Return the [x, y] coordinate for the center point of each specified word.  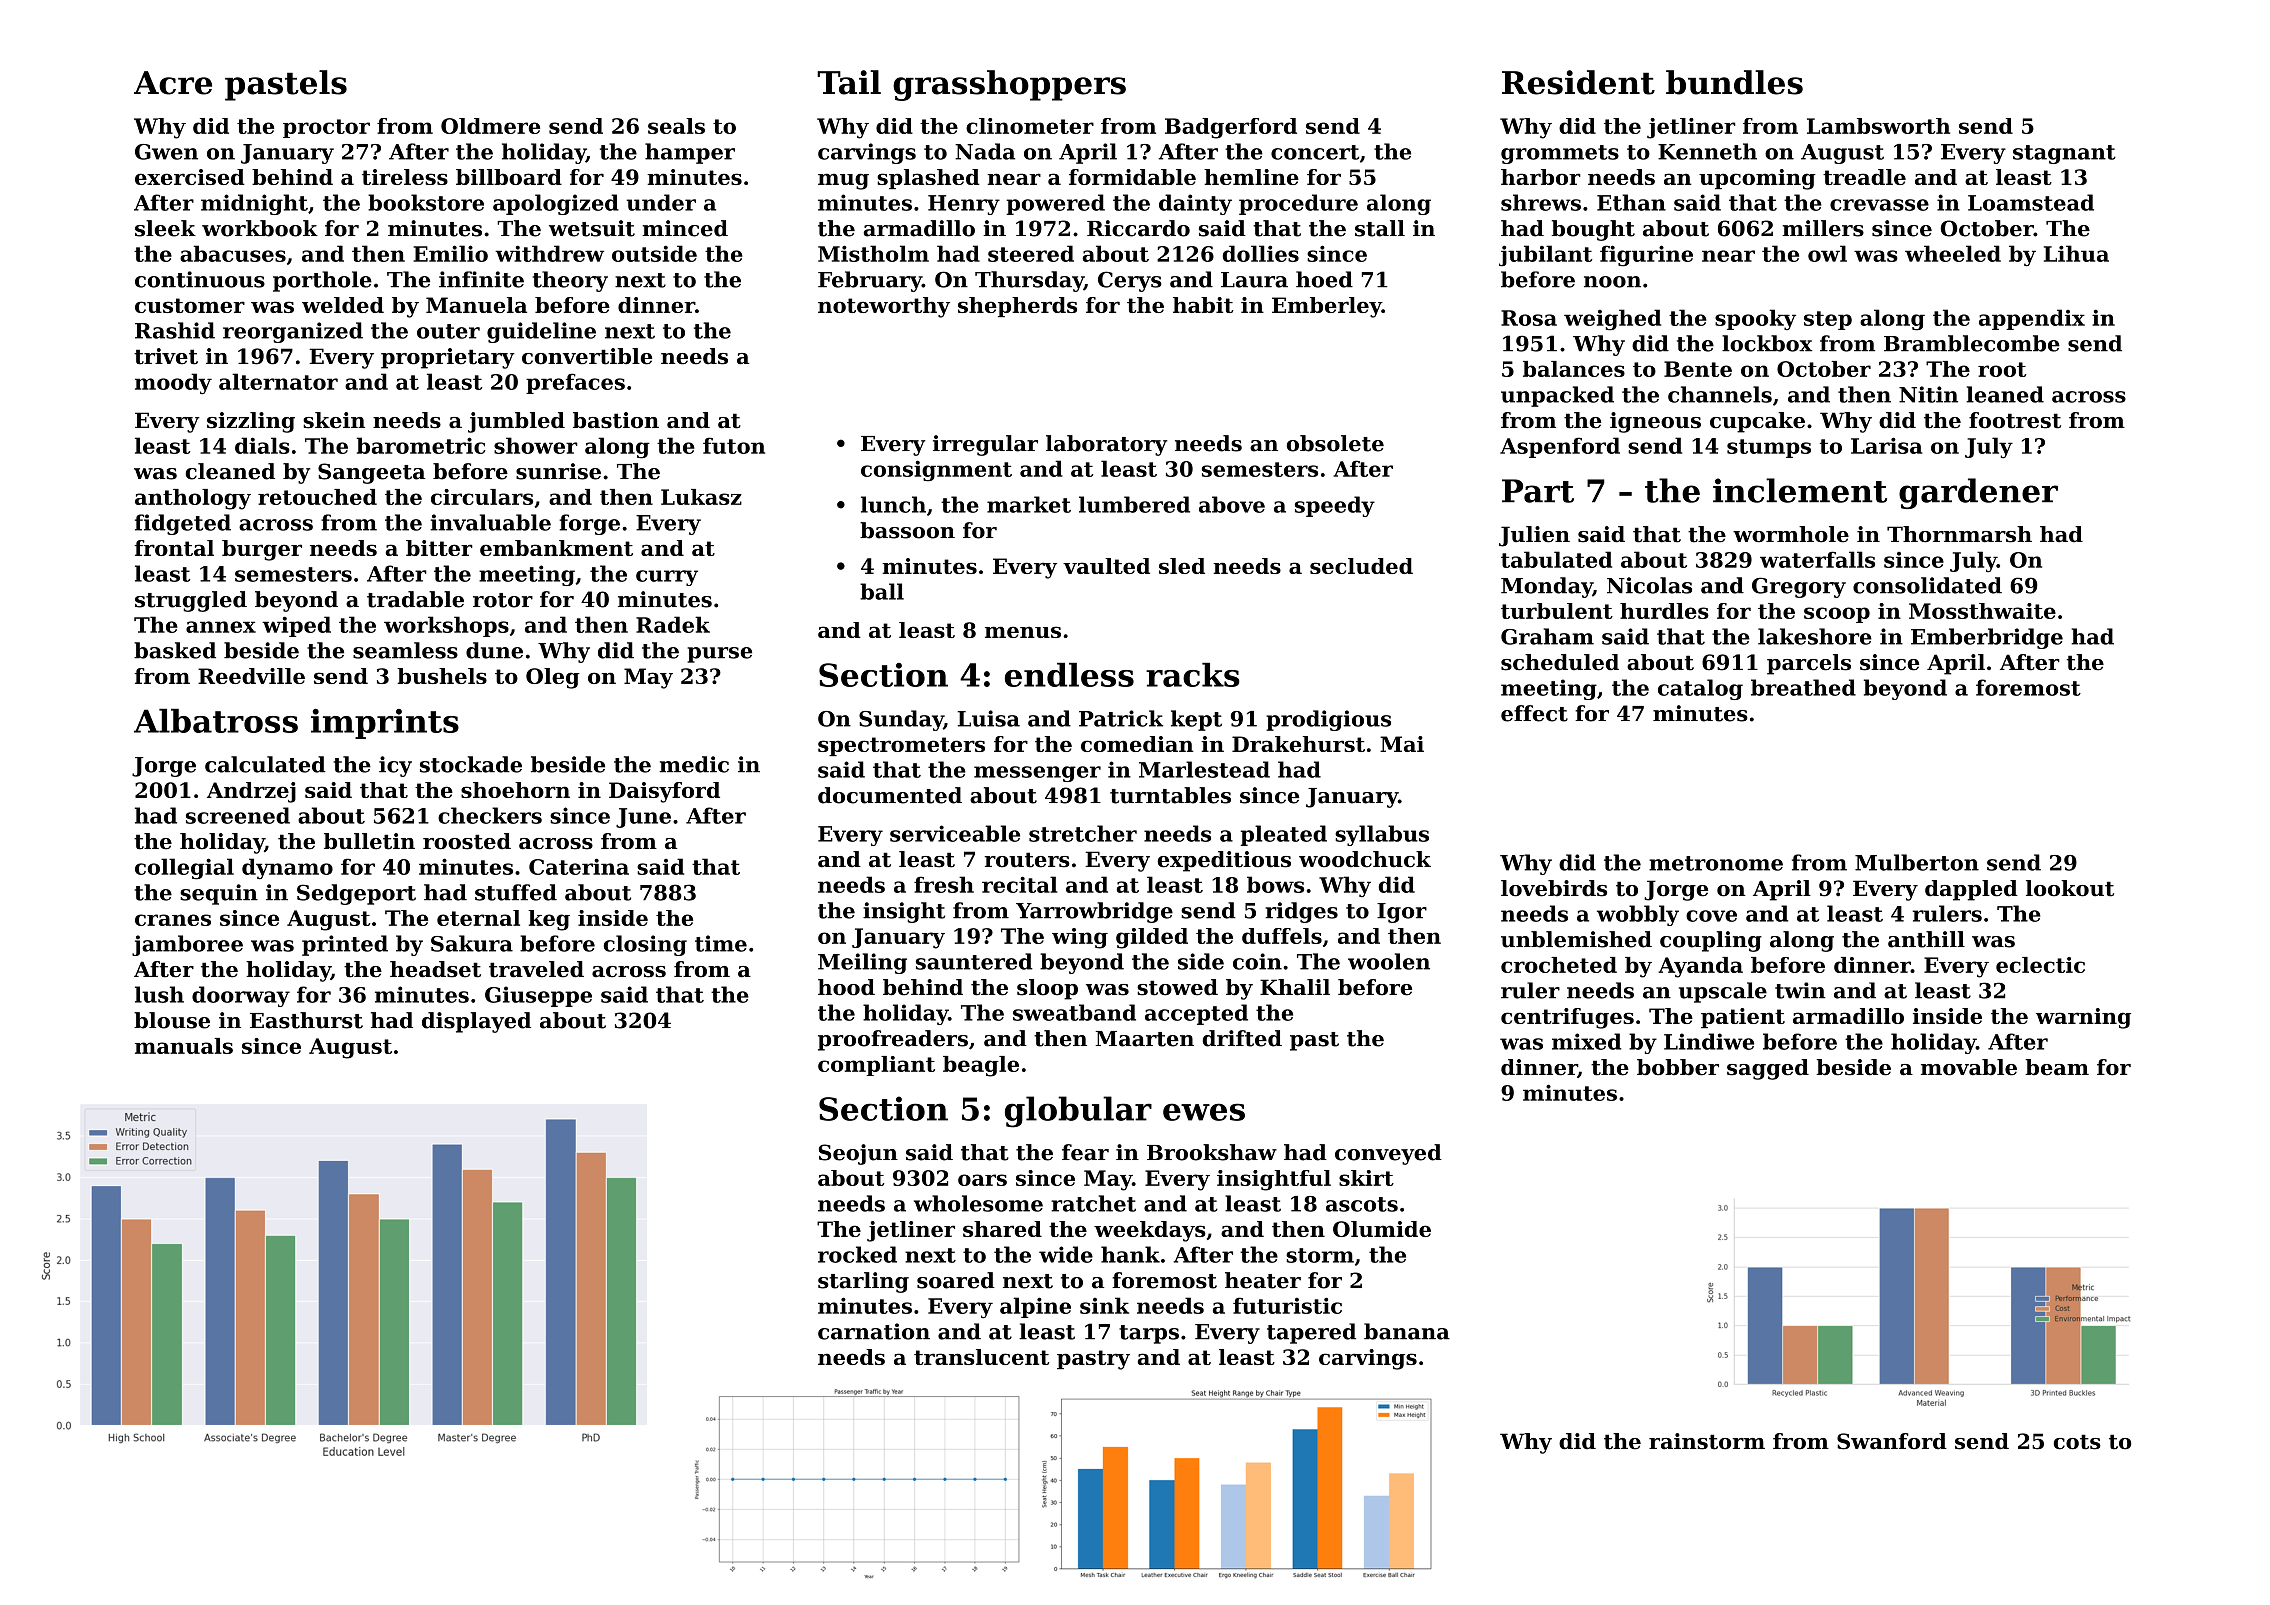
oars [982, 1180]
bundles [1734, 82]
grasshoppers [1009, 85]
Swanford [1892, 1441]
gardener [1978, 493]
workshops [446, 626]
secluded [1361, 566]
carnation [874, 1331]
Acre [173, 83]
